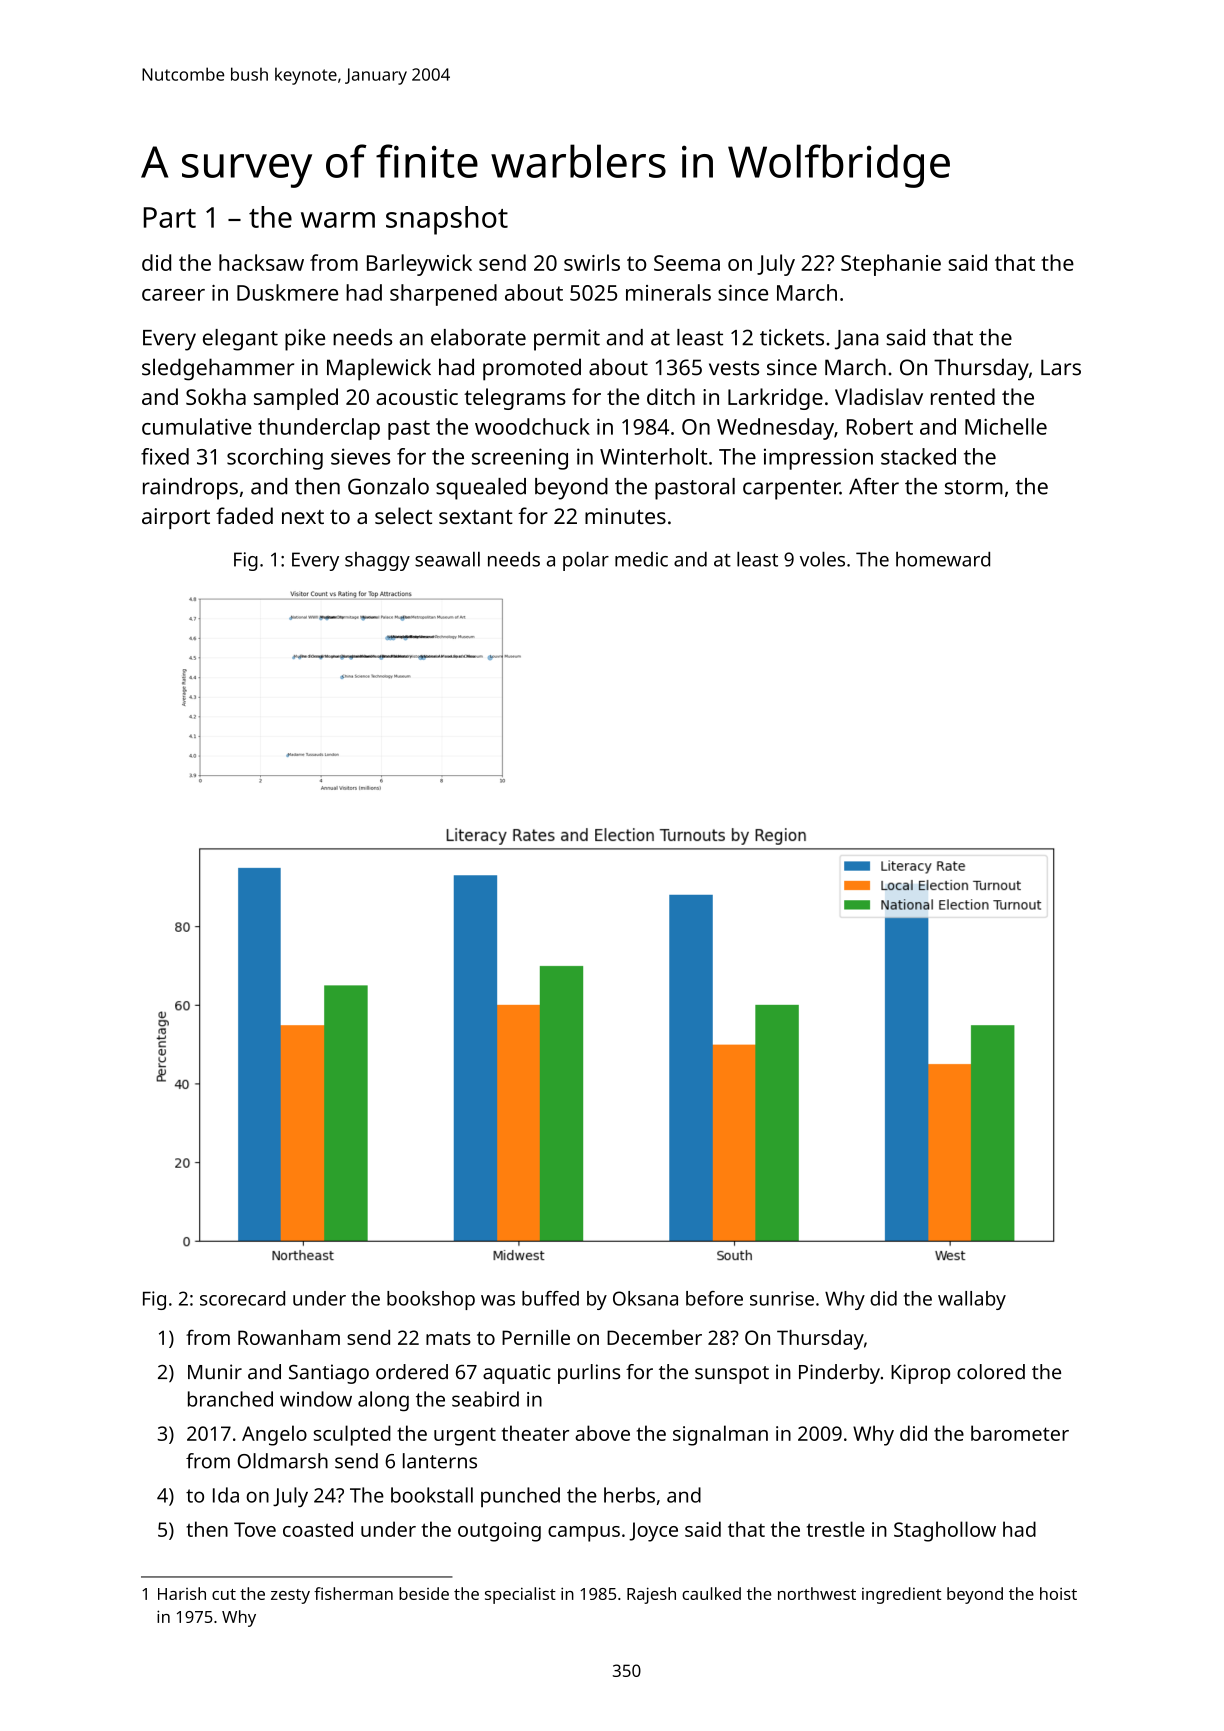  I want to click on homeward, so click(943, 559).
